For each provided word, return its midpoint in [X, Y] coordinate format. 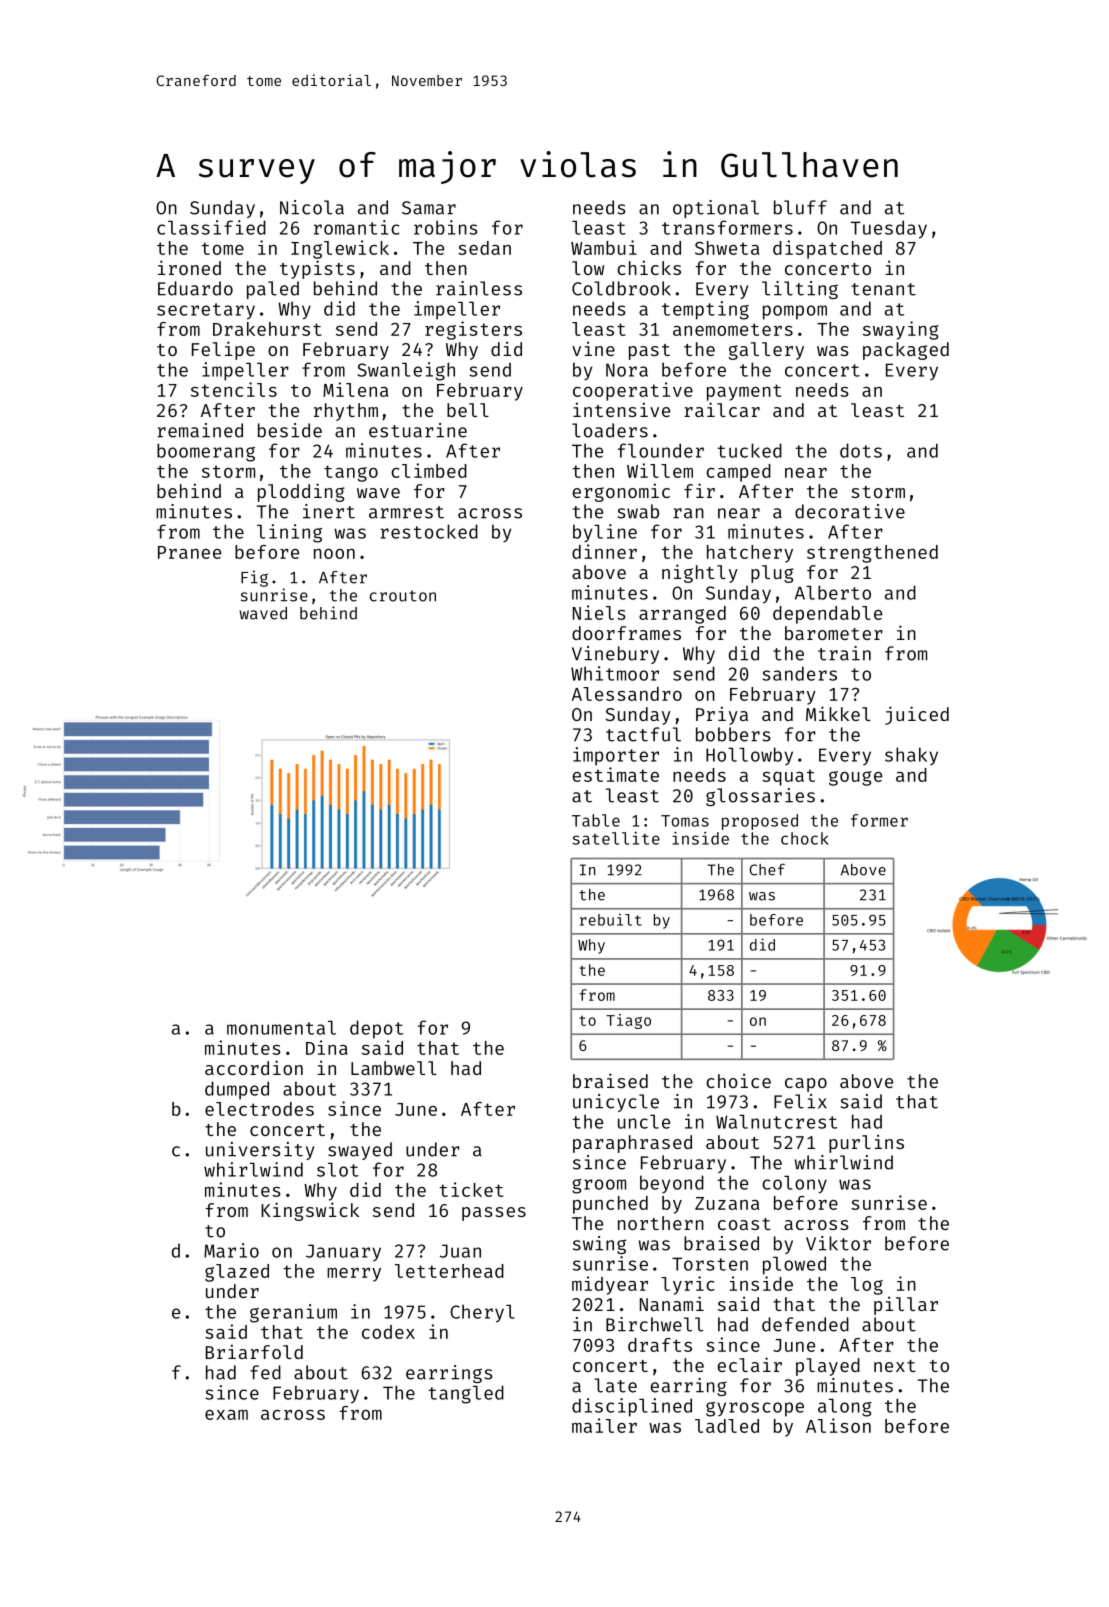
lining [289, 533]
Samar [429, 208]
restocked [429, 531]
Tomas [685, 821]
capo [806, 1085]
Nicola [312, 207]
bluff [800, 207]
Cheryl [482, 1313]
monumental [281, 1028]
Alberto [833, 592]
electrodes [259, 1109]
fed [265, 1372]
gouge [855, 778]
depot [376, 1029]
